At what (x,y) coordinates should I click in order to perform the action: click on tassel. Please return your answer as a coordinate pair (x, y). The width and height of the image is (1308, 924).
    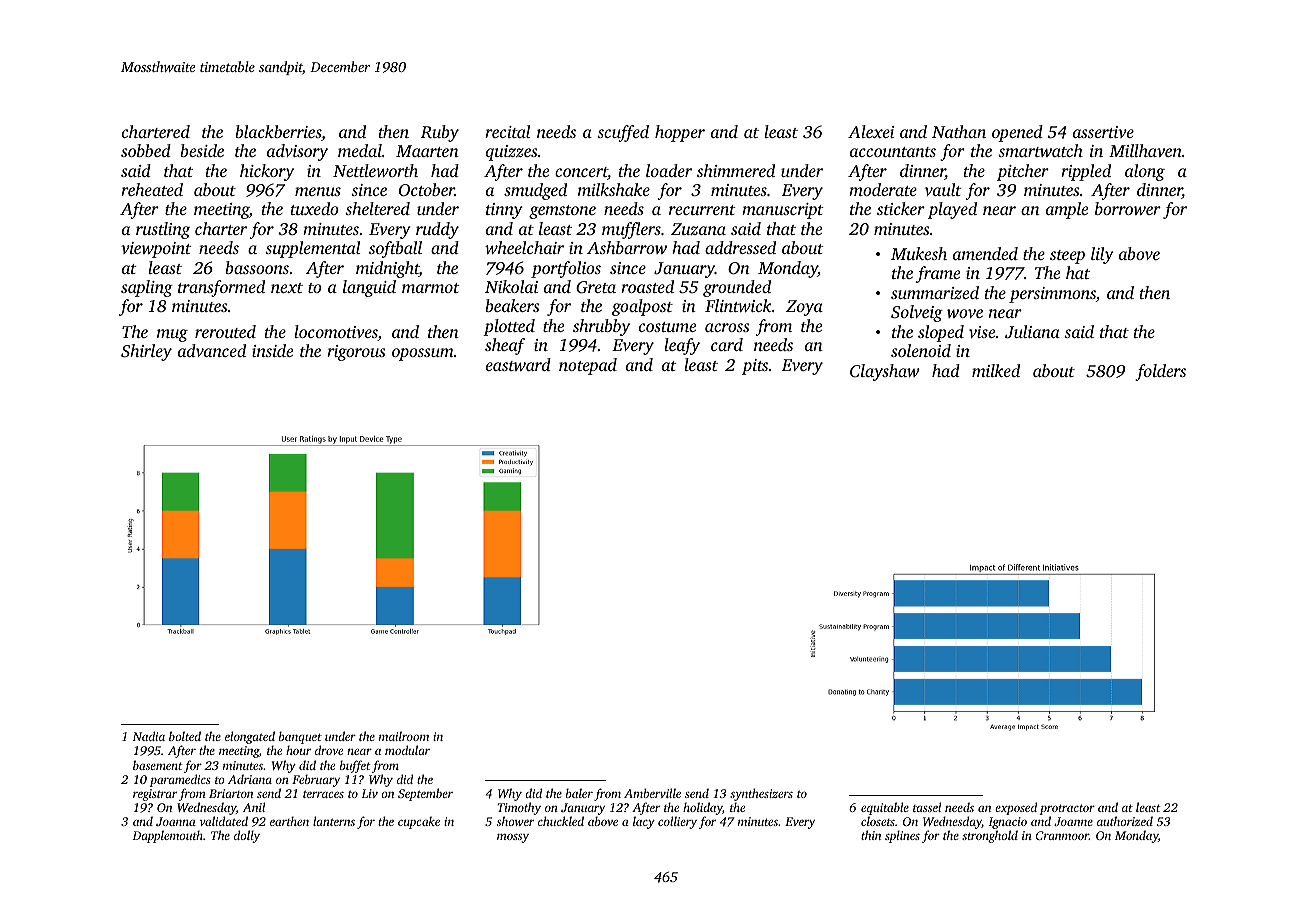
    Looking at the image, I should click on (927, 807).
